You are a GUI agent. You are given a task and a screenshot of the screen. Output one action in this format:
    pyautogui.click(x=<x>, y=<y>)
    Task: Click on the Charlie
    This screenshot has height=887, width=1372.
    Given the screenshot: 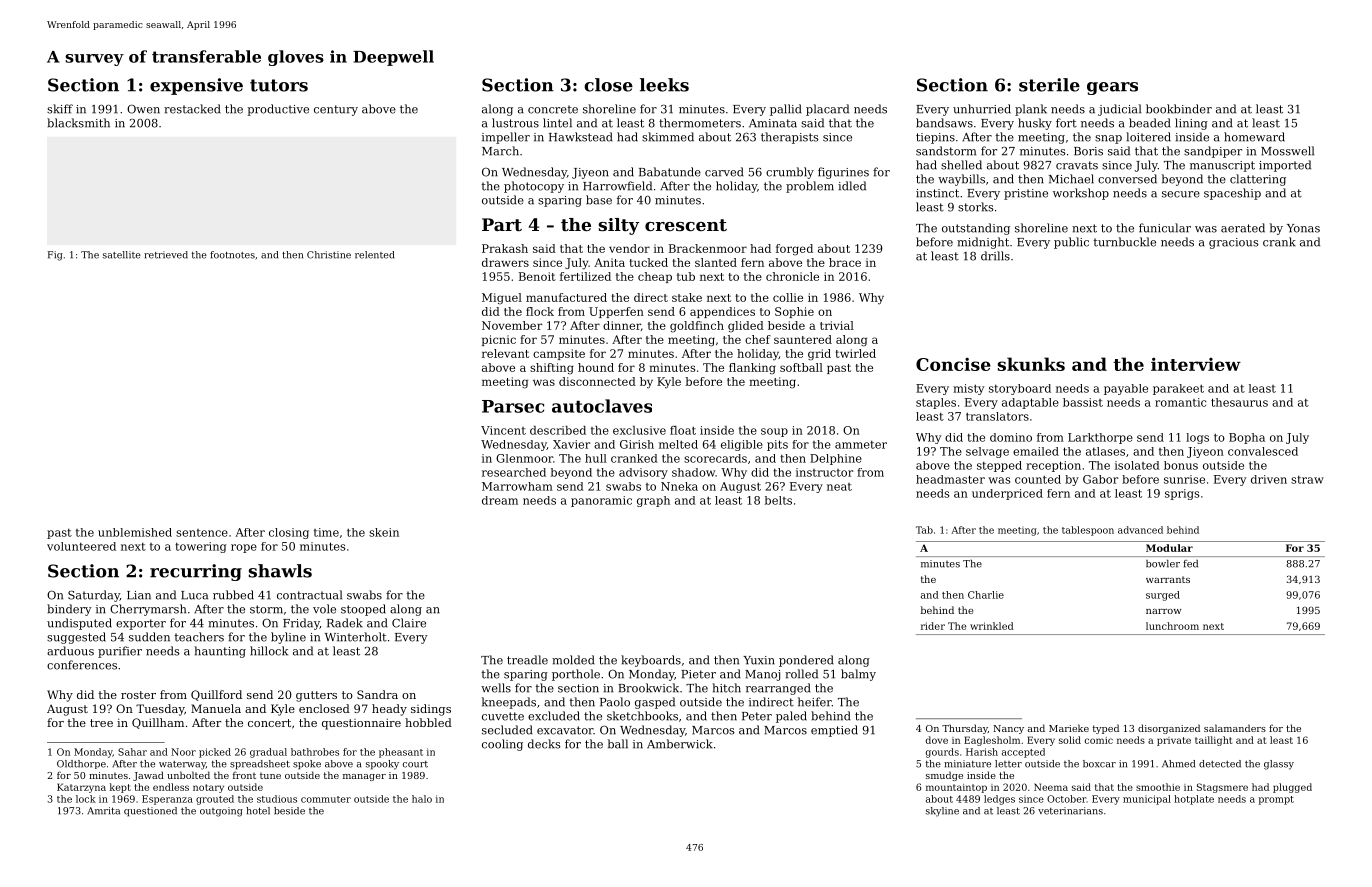 What is the action you would take?
    pyautogui.click(x=986, y=595)
